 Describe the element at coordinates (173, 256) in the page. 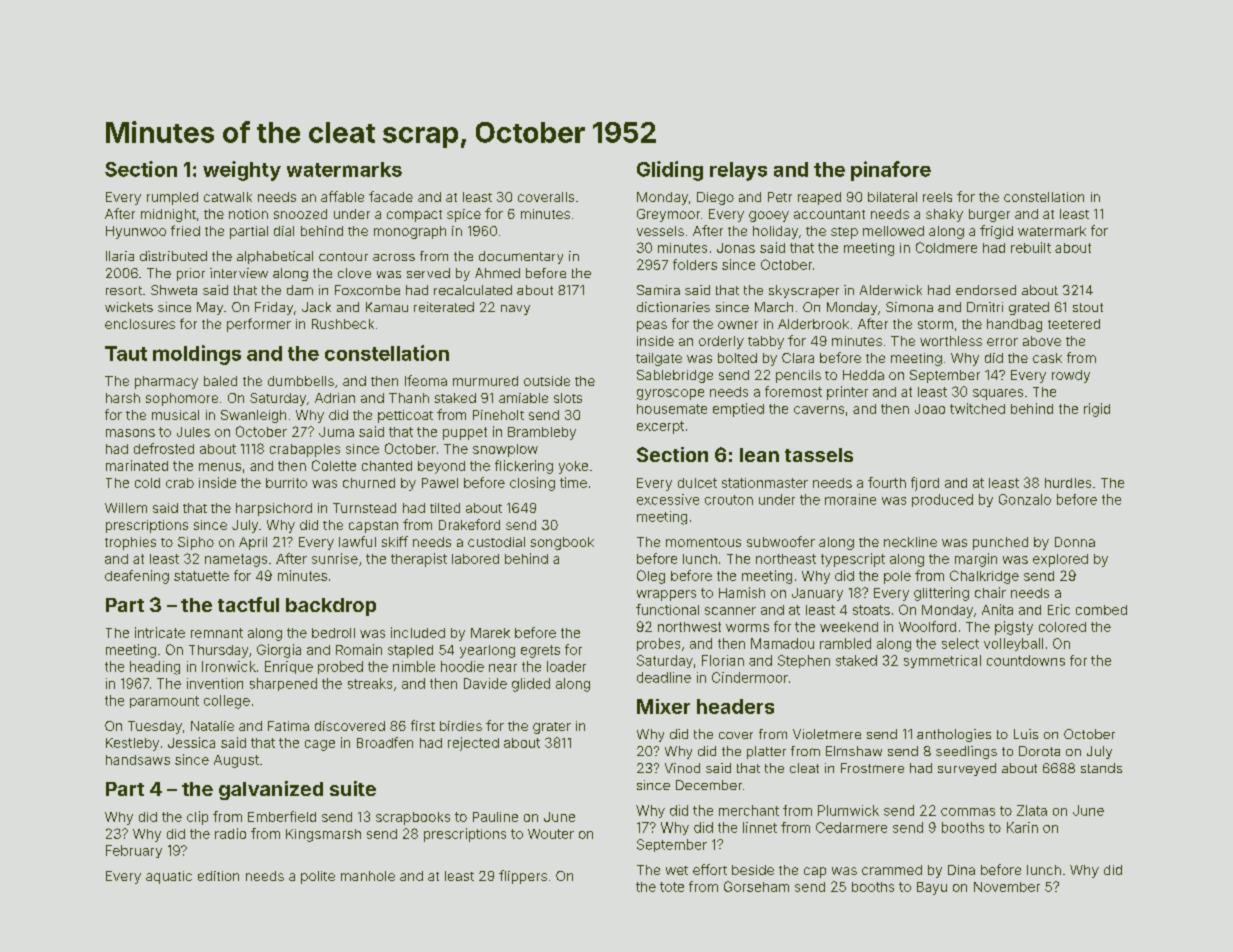

I see `distributed` at that location.
